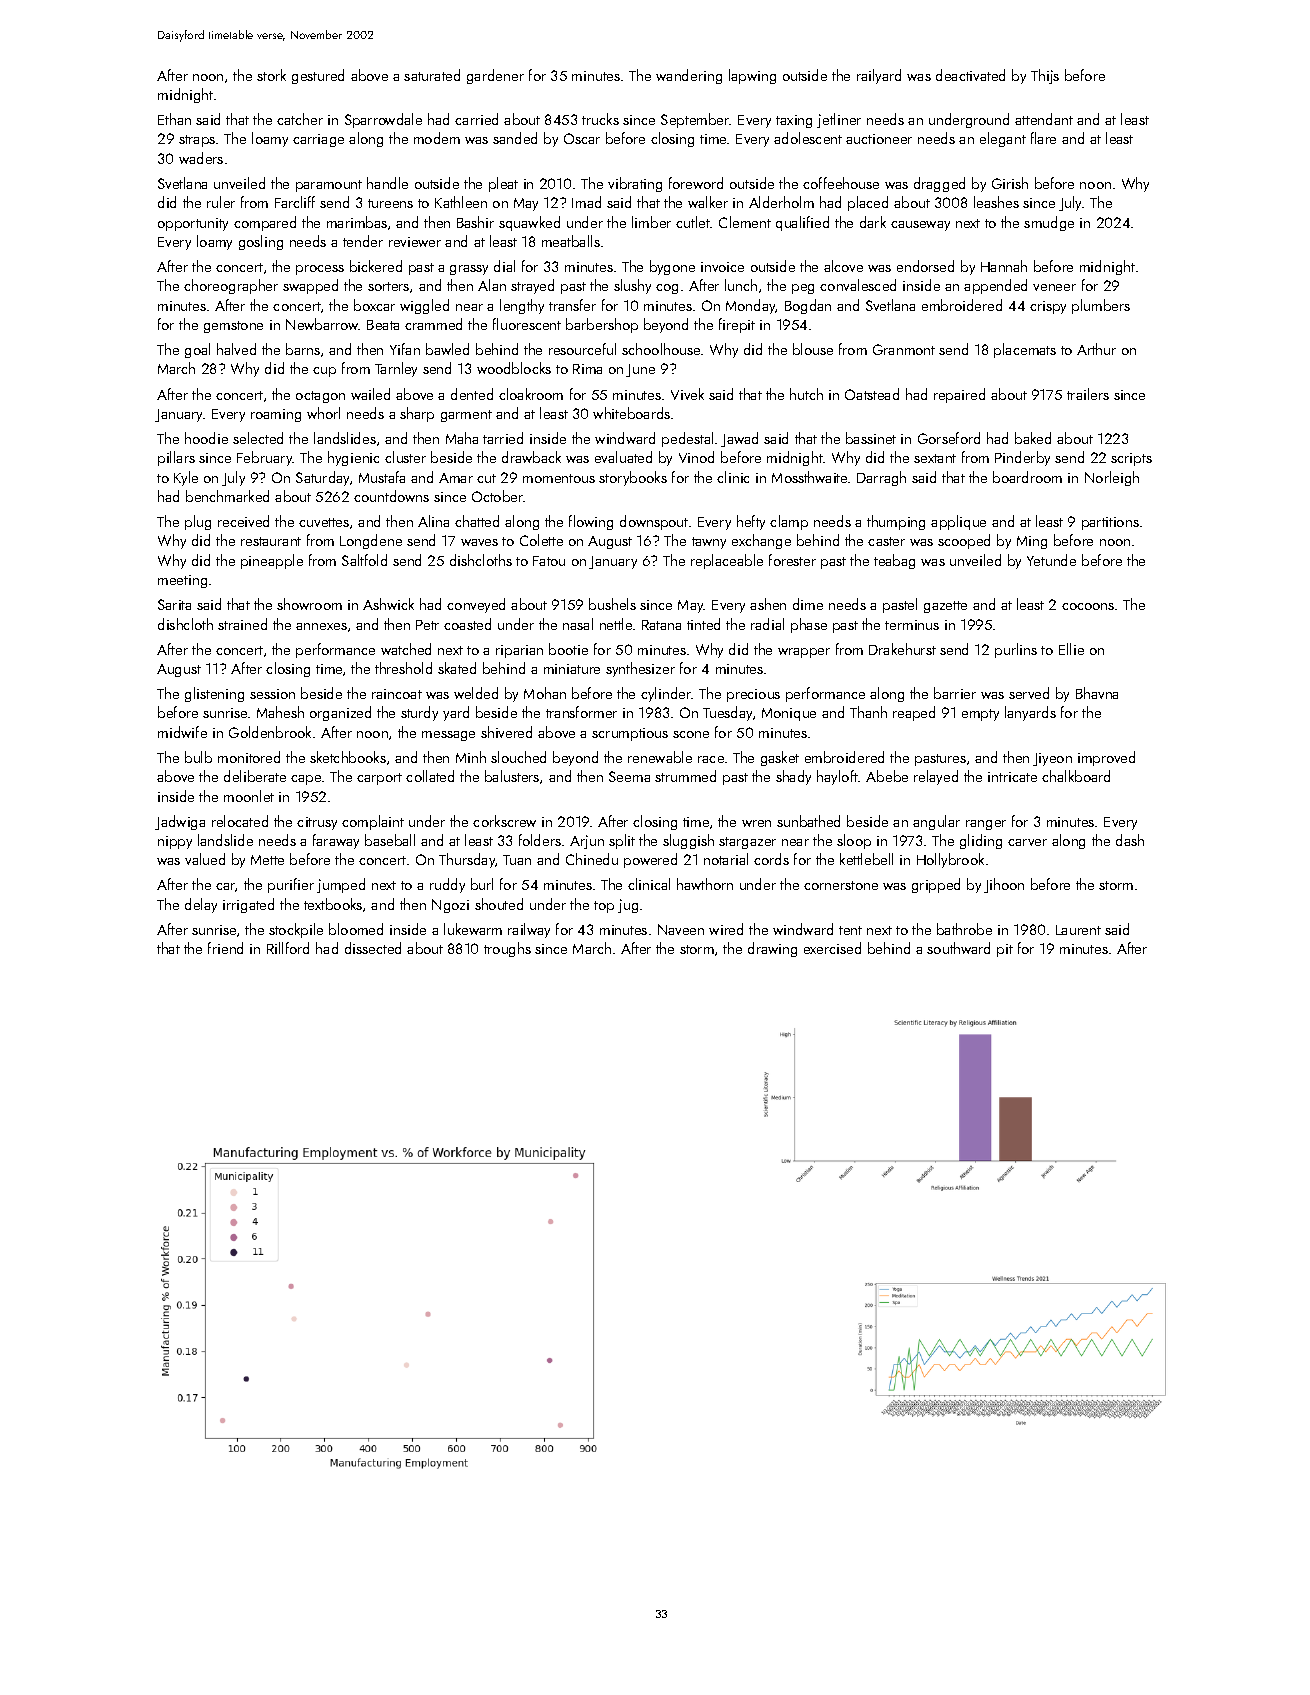 Image resolution: width=1310 pixels, height=1695 pixels. I want to click on gestured, so click(318, 76).
